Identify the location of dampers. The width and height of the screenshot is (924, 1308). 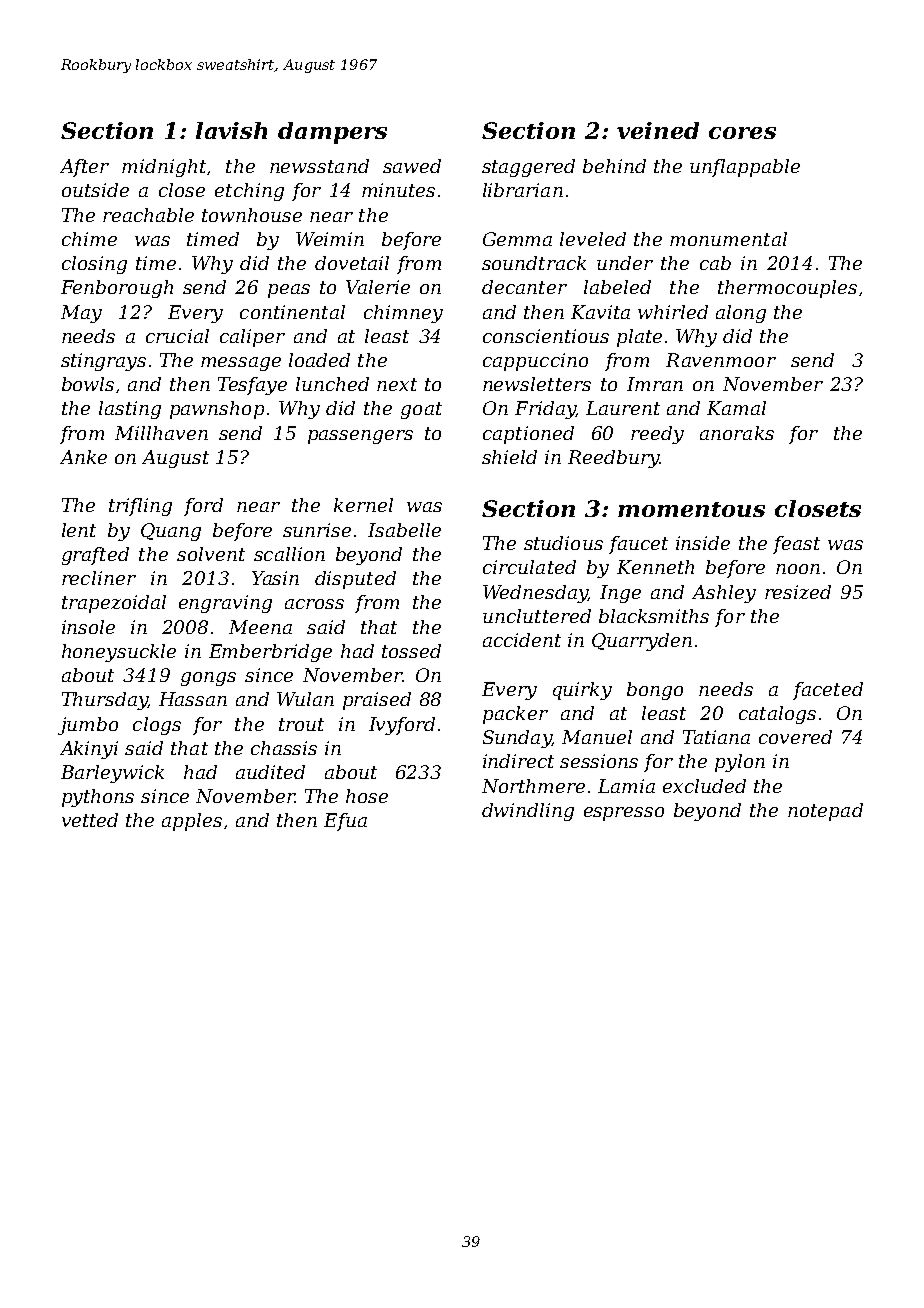
(332, 133).
